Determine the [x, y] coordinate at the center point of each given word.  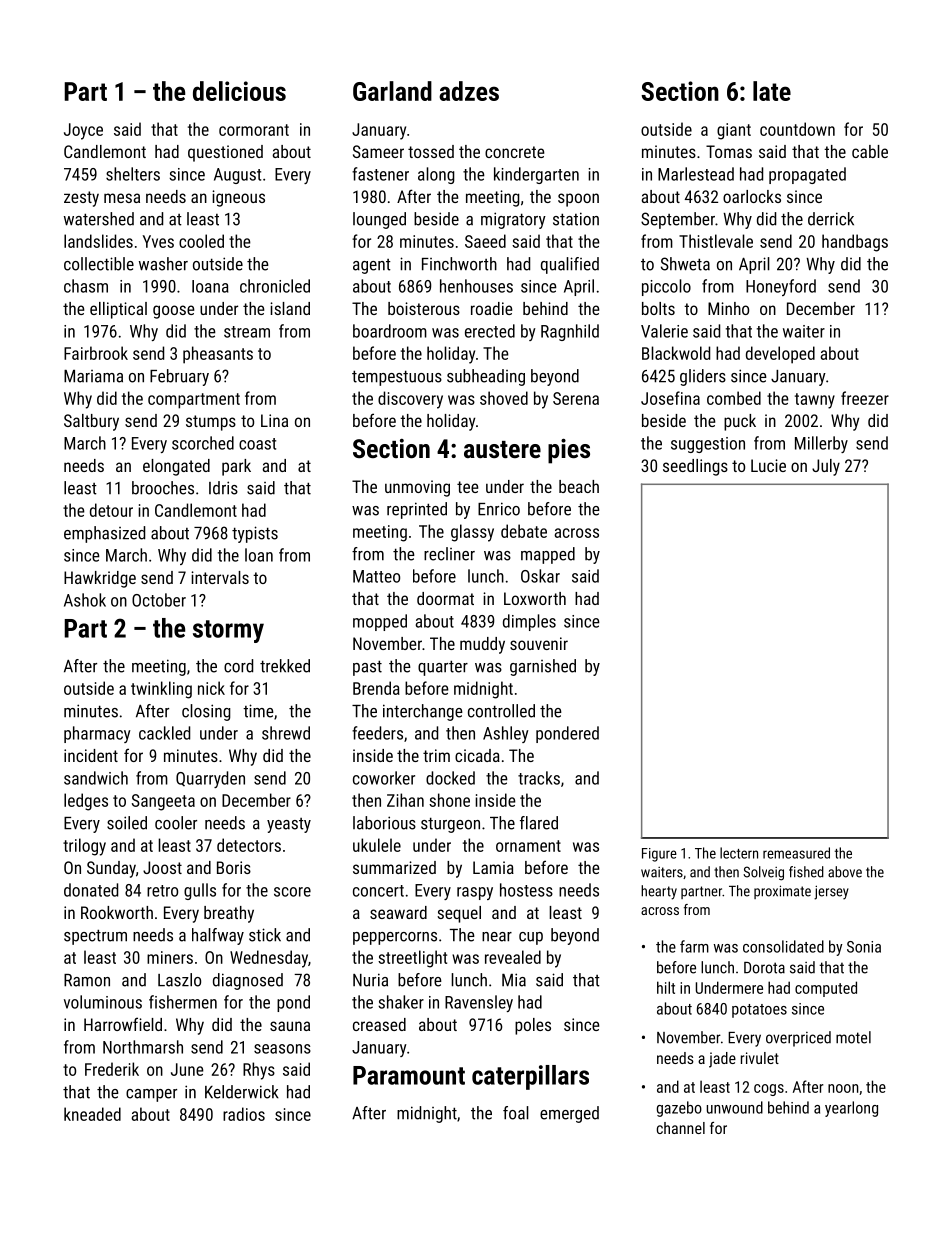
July [826, 467]
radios [244, 1114]
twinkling [161, 690]
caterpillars [530, 1077]
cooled [201, 241]
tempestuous [397, 378]
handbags [855, 243]
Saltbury [91, 422]
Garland [392, 91]
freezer [865, 398]
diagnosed [248, 981]
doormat [445, 598]
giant [734, 131]
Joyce [83, 131]
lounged [379, 220]
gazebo [679, 1109]
